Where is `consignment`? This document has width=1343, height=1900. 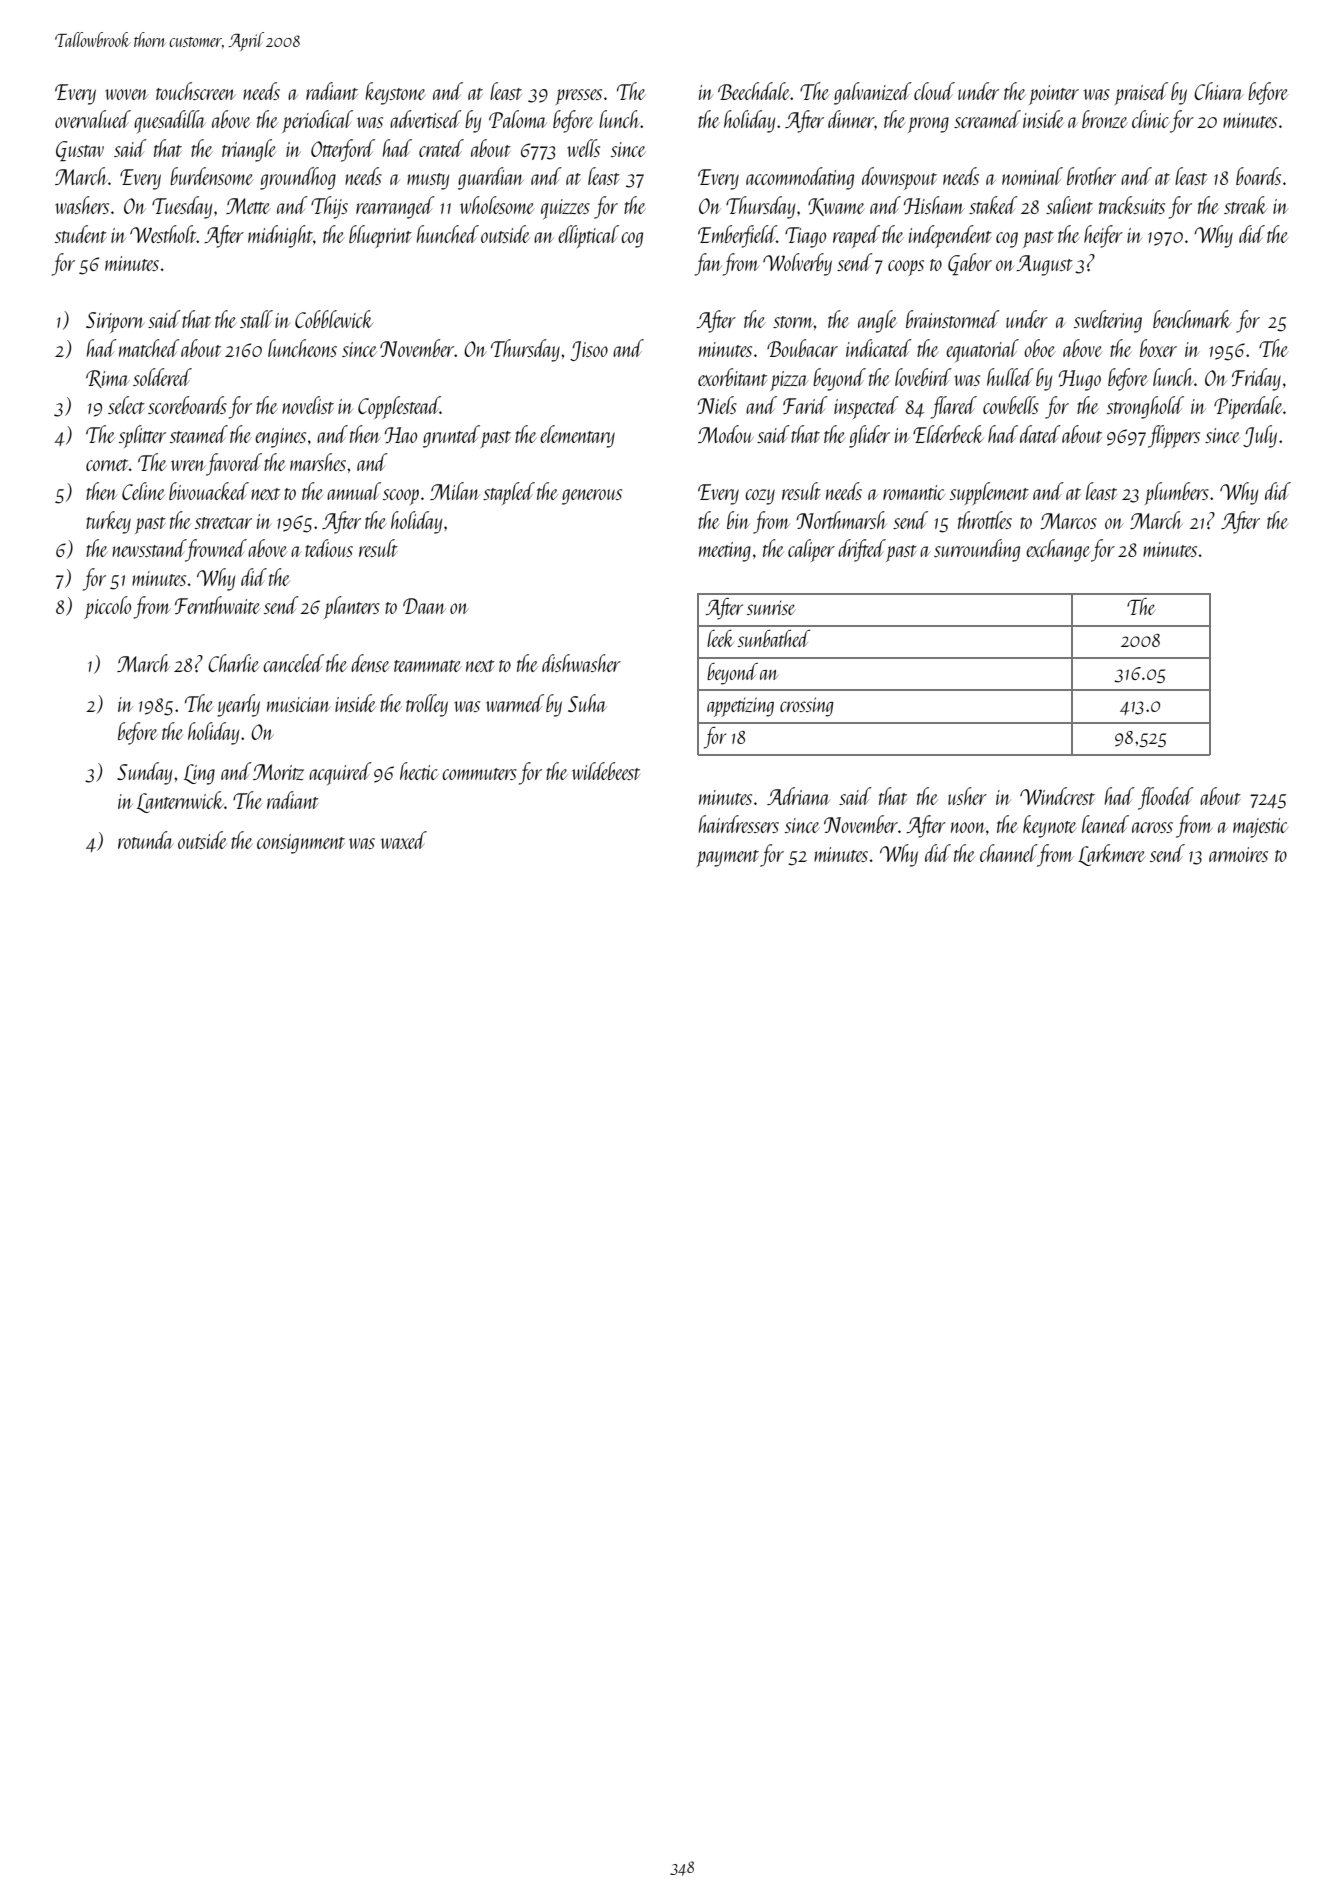
consignment is located at coordinates (301, 844).
